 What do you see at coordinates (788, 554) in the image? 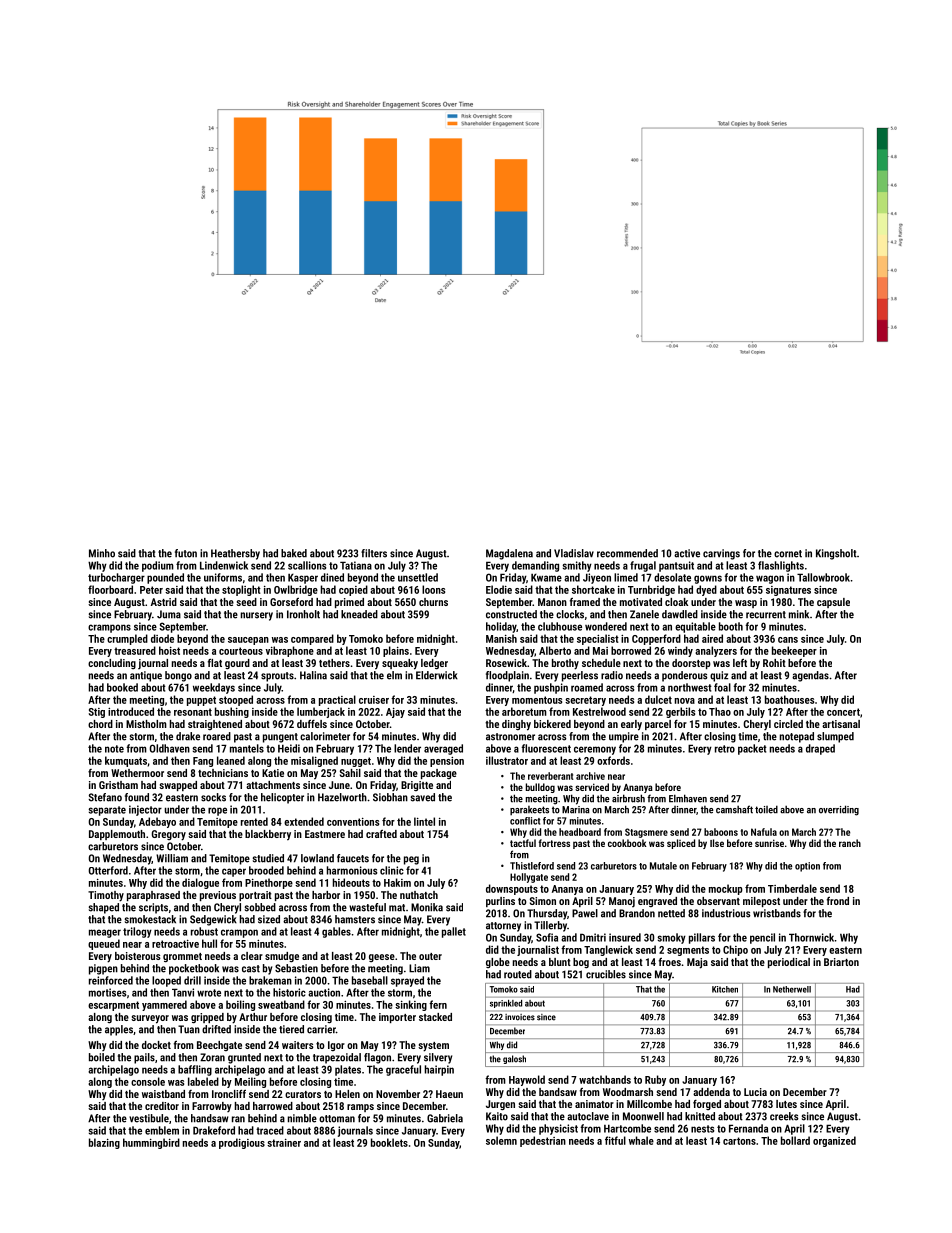
I see `cornet` at bounding box center [788, 554].
